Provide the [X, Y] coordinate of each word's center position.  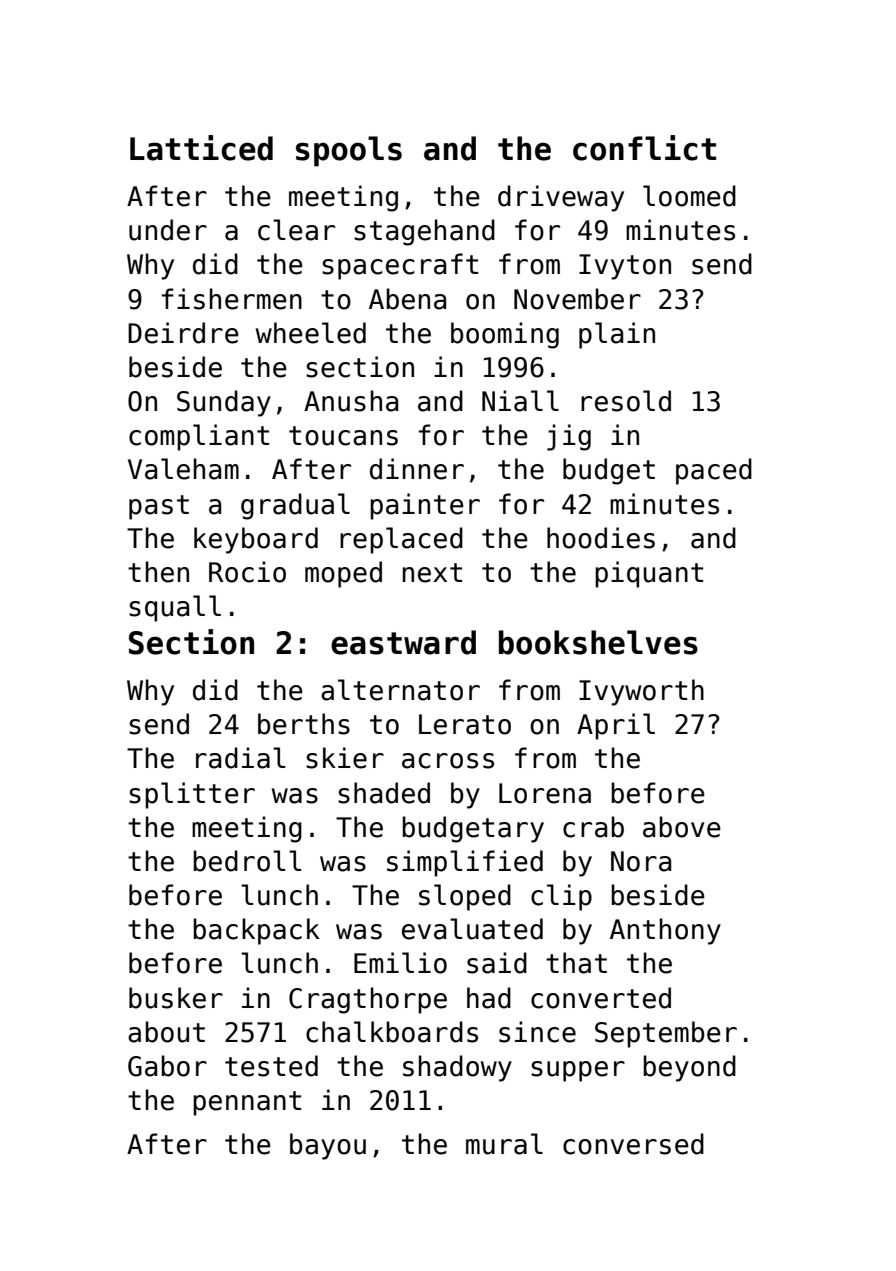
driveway [561, 198]
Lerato [465, 724]
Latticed [201, 148]
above [682, 827]
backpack [256, 931]
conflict [644, 148]
